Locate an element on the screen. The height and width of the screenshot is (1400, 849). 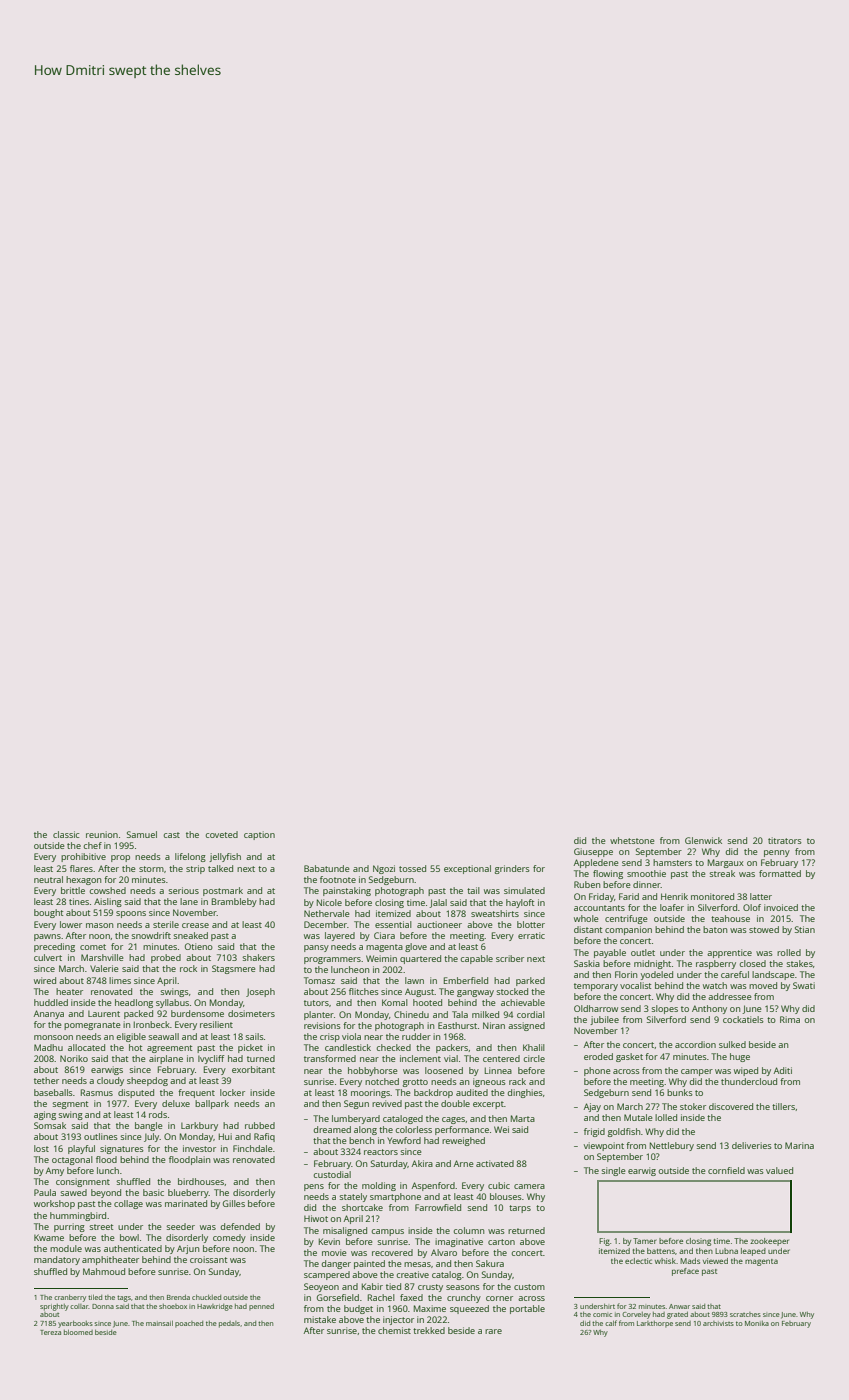
gasket is located at coordinates (629, 1057).
